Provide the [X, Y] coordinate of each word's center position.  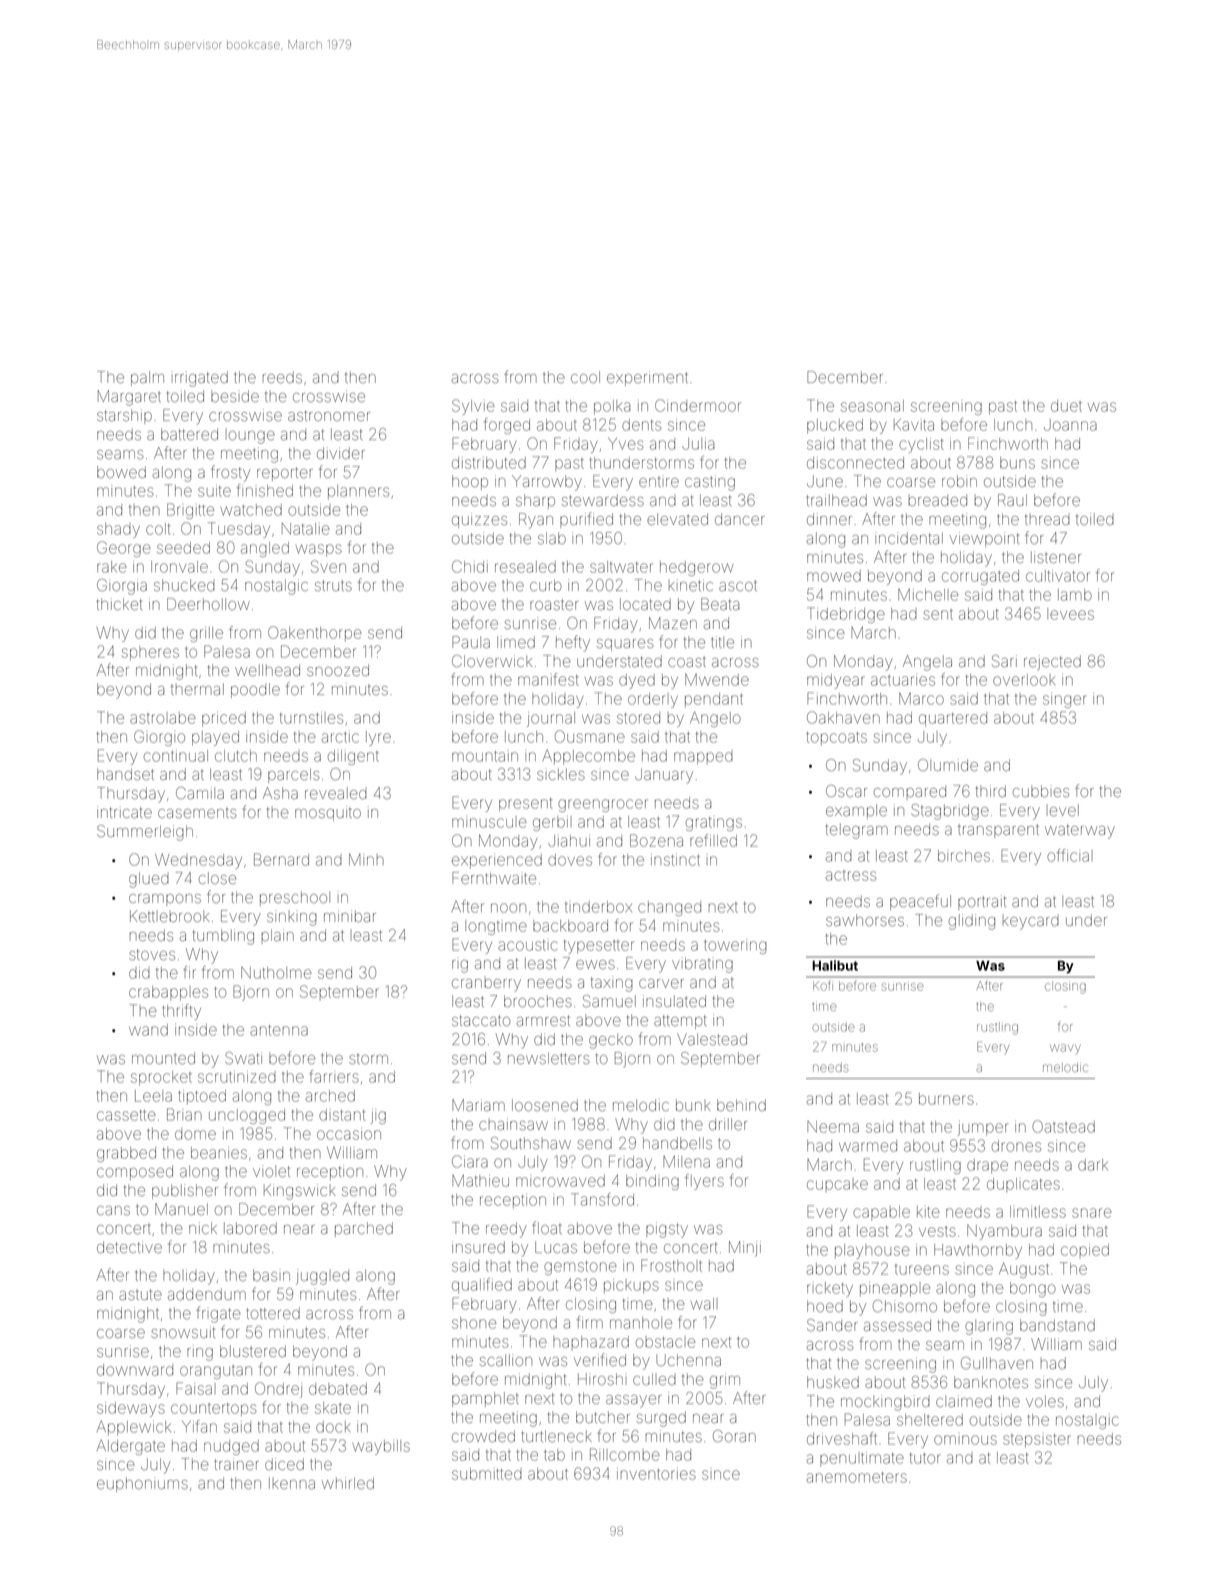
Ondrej [278, 1390]
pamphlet [485, 1399]
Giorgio [159, 738]
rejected [1052, 662]
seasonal [872, 406]
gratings [714, 824]
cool [585, 377]
